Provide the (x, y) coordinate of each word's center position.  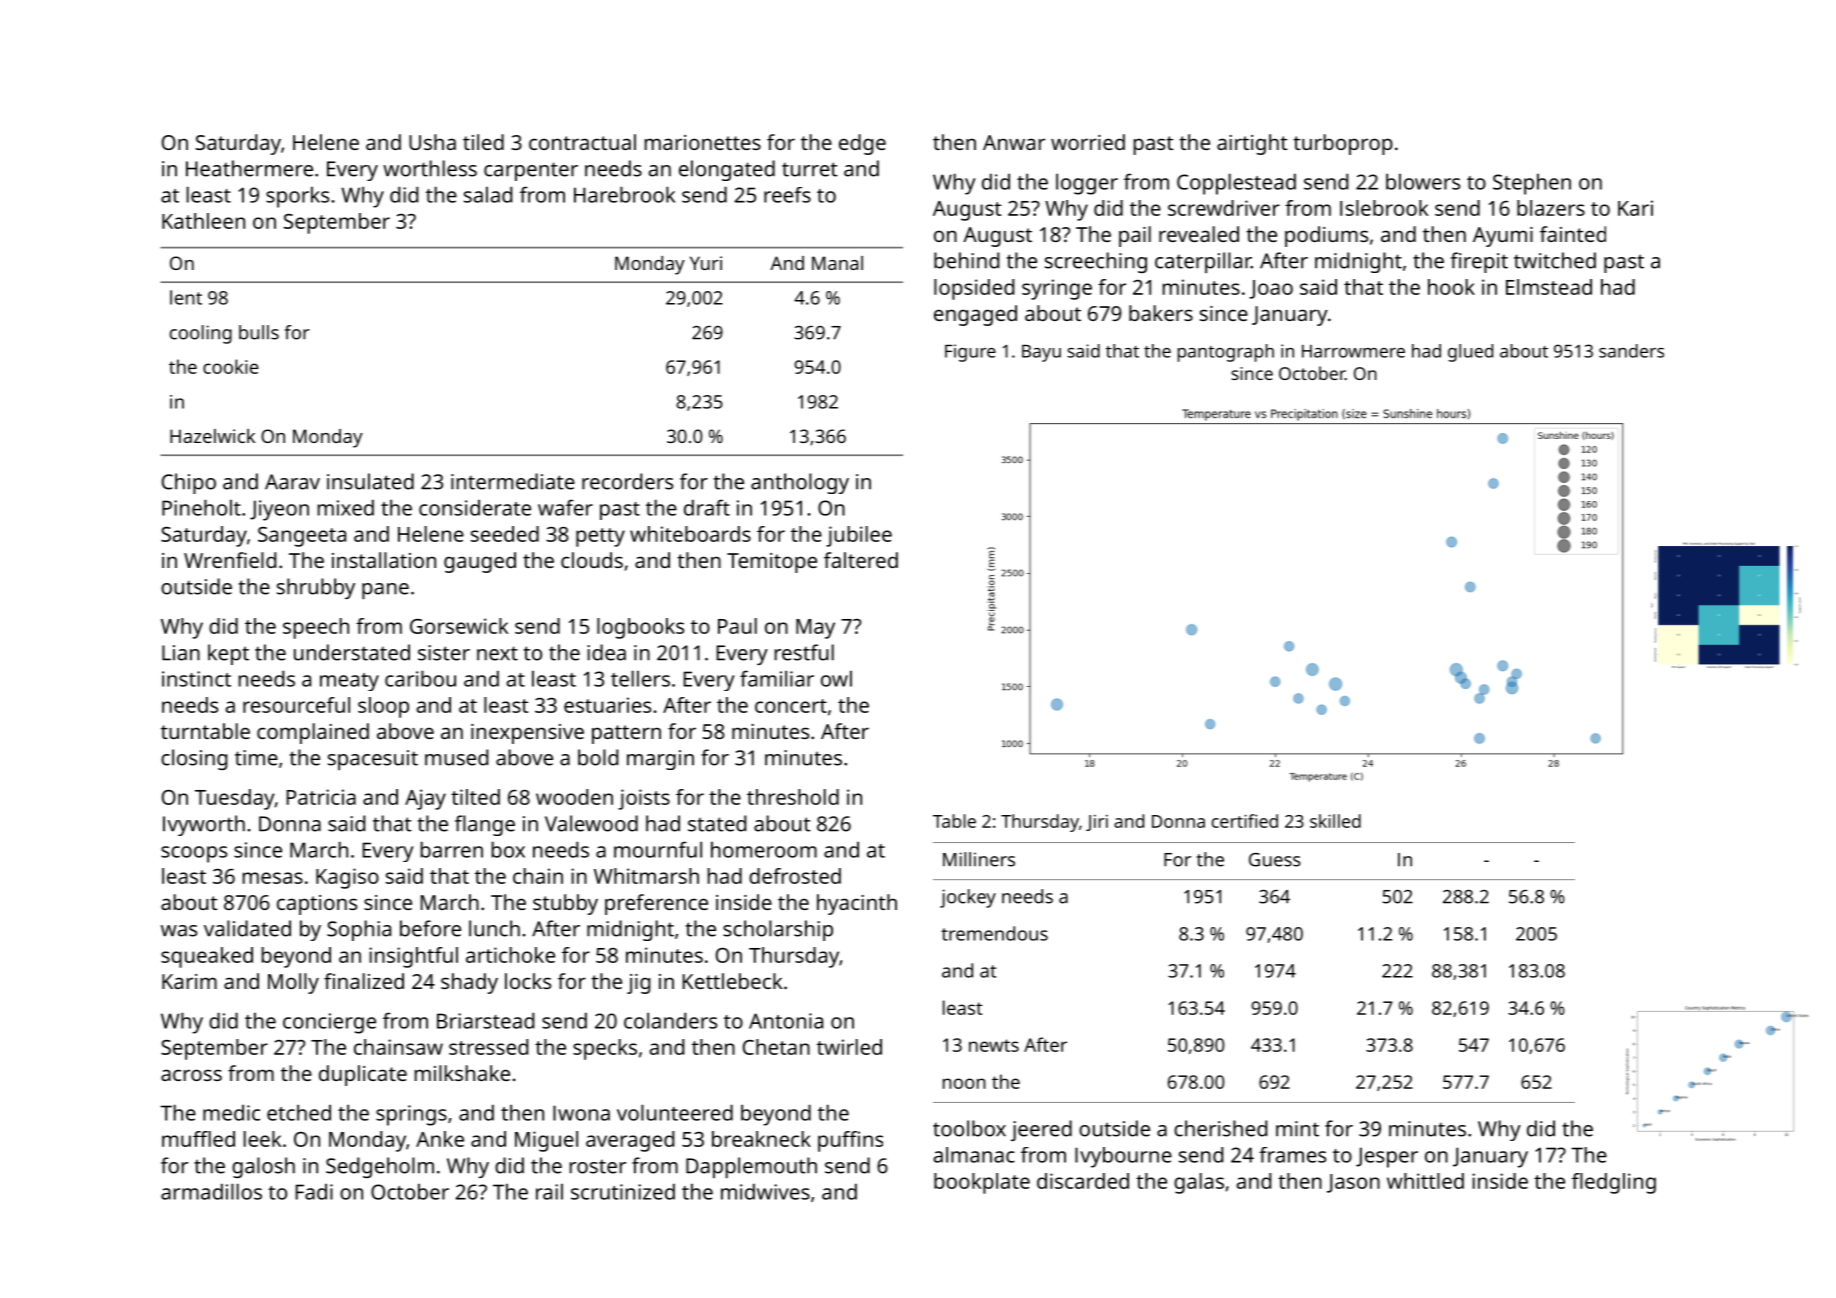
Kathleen (203, 221)
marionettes (703, 142)
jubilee (859, 536)
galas (1199, 1183)
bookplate (982, 1183)
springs (411, 1115)
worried (1088, 142)
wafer (565, 507)
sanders (1631, 351)
